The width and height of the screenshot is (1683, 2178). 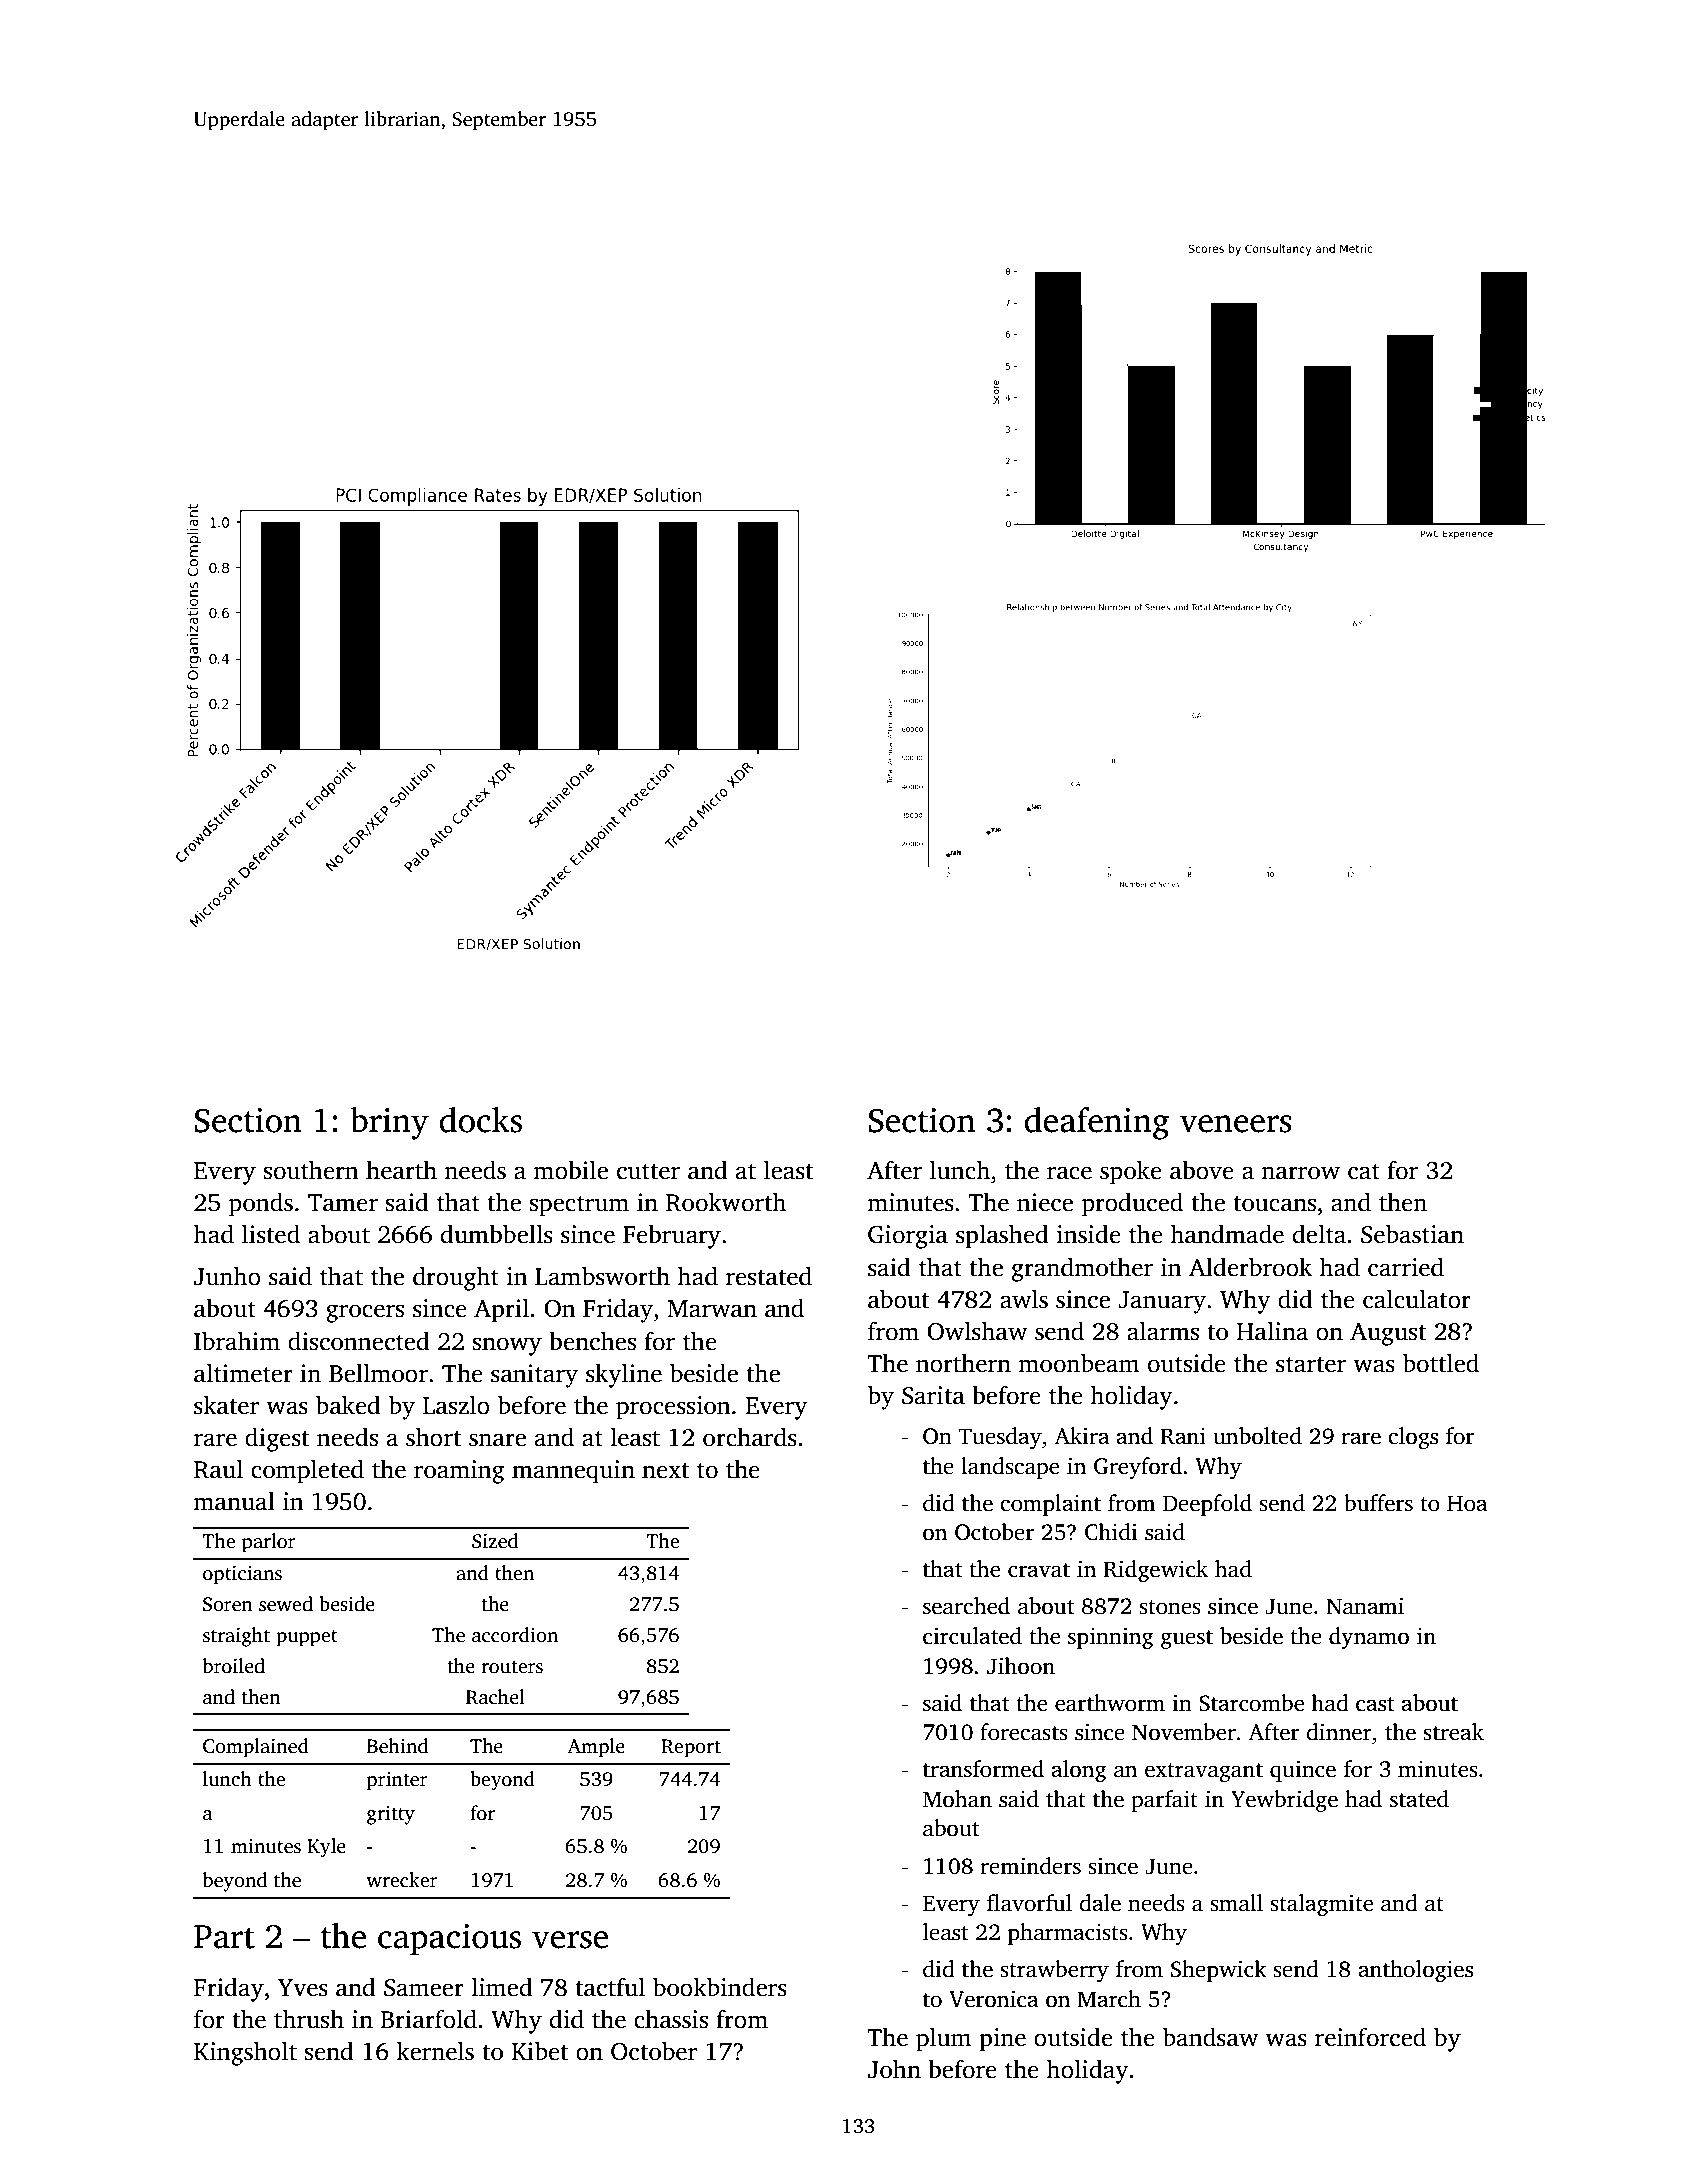 What do you see at coordinates (391, 1815) in the screenshot?
I see `gritty` at bounding box center [391, 1815].
